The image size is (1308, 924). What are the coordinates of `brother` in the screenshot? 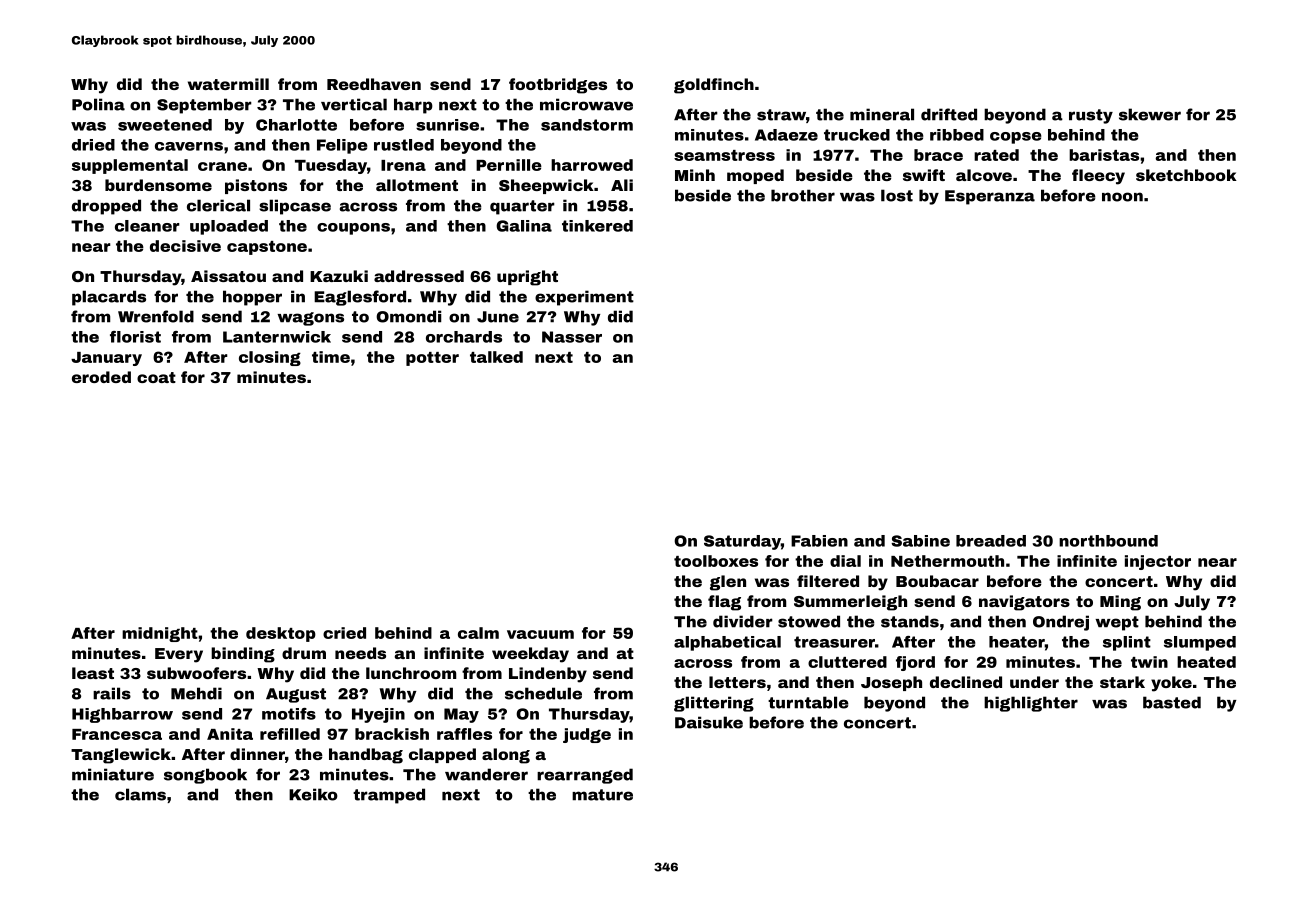 It's located at (803, 195).
